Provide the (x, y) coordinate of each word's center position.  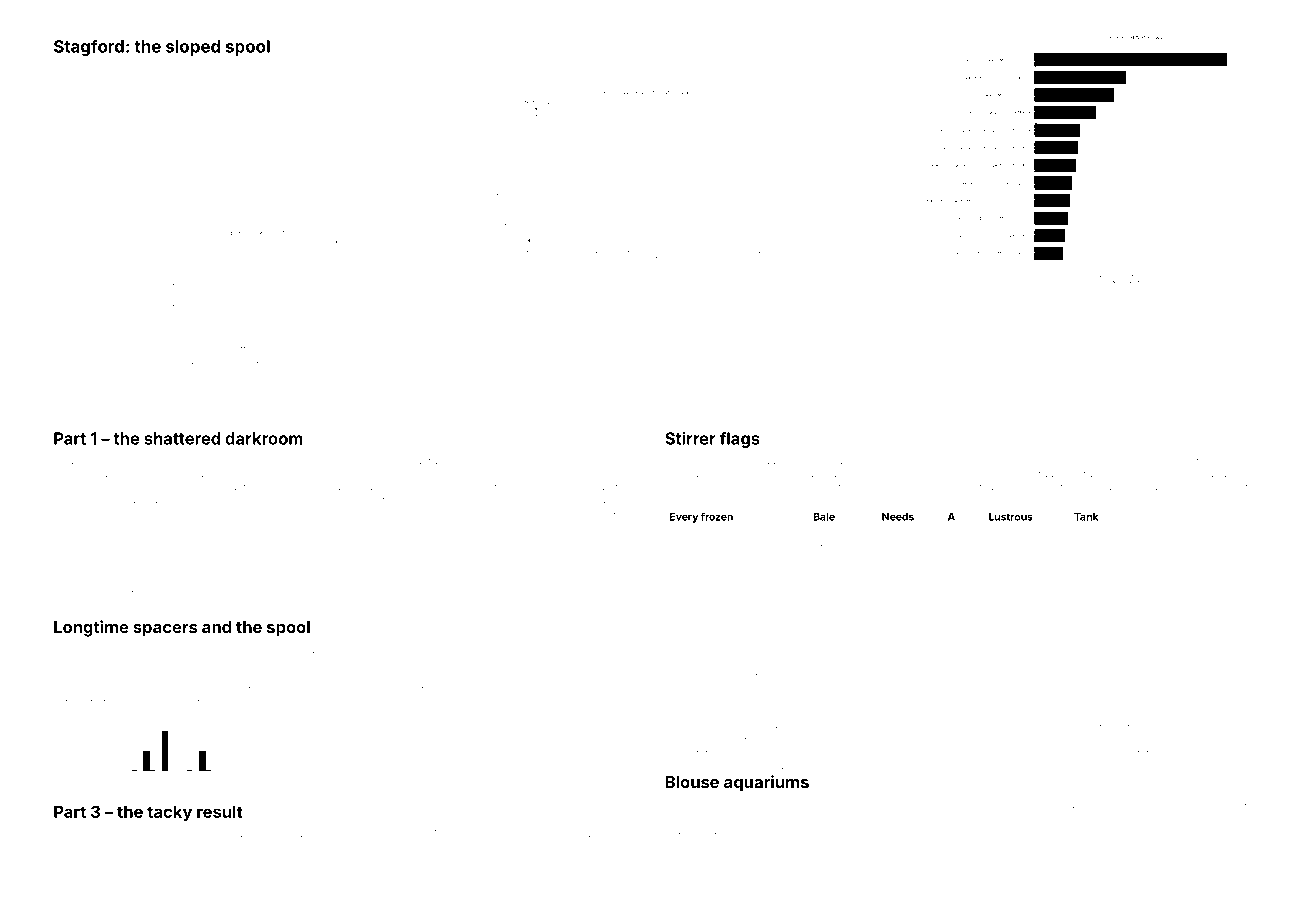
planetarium (1096, 831)
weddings (159, 835)
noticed (115, 593)
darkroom (264, 438)
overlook (1142, 461)
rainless (783, 831)
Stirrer (690, 438)
